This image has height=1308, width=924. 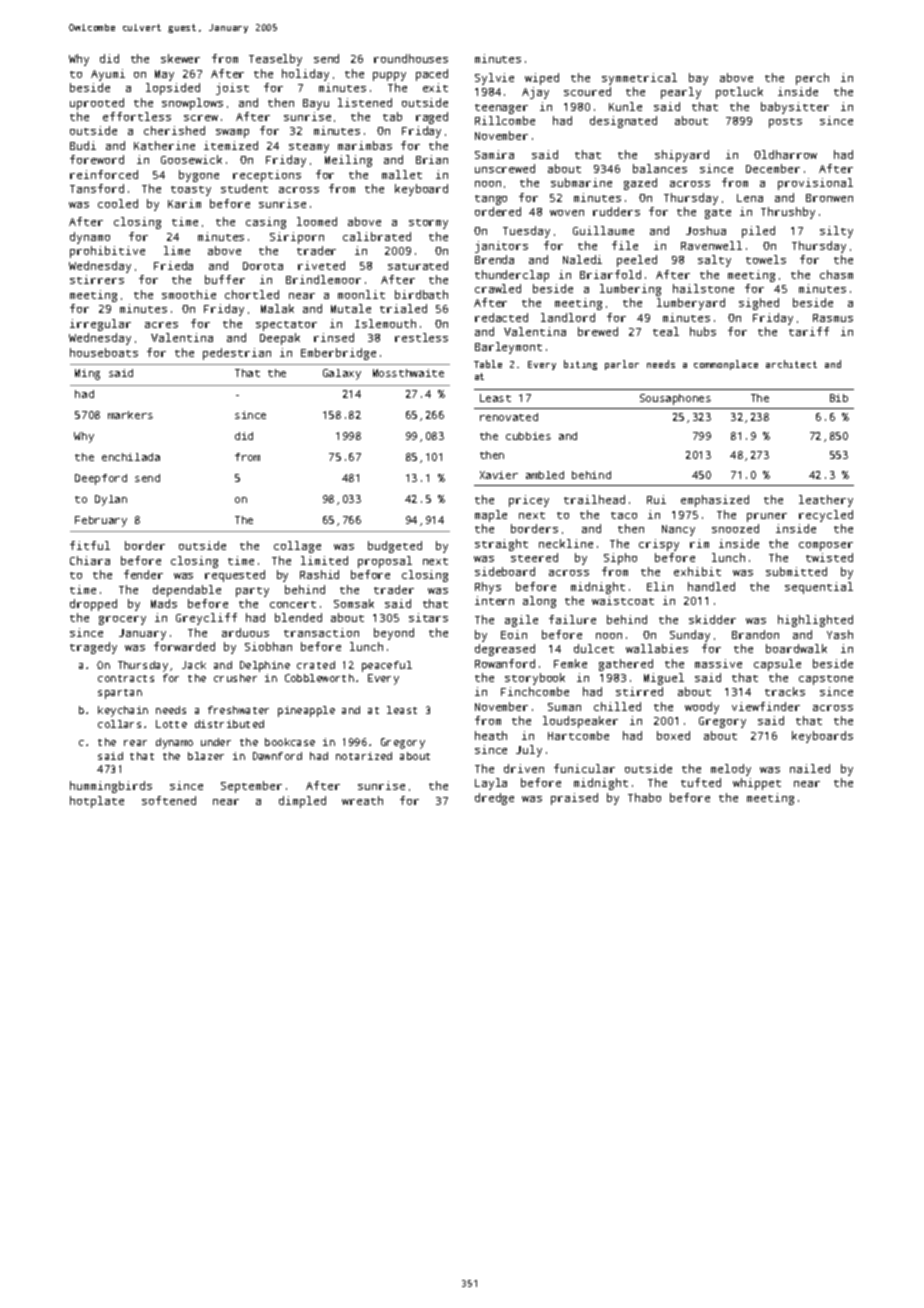 What do you see at coordinates (757, 784) in the image?
I see `whippet` at bounding box center [757, 784].
